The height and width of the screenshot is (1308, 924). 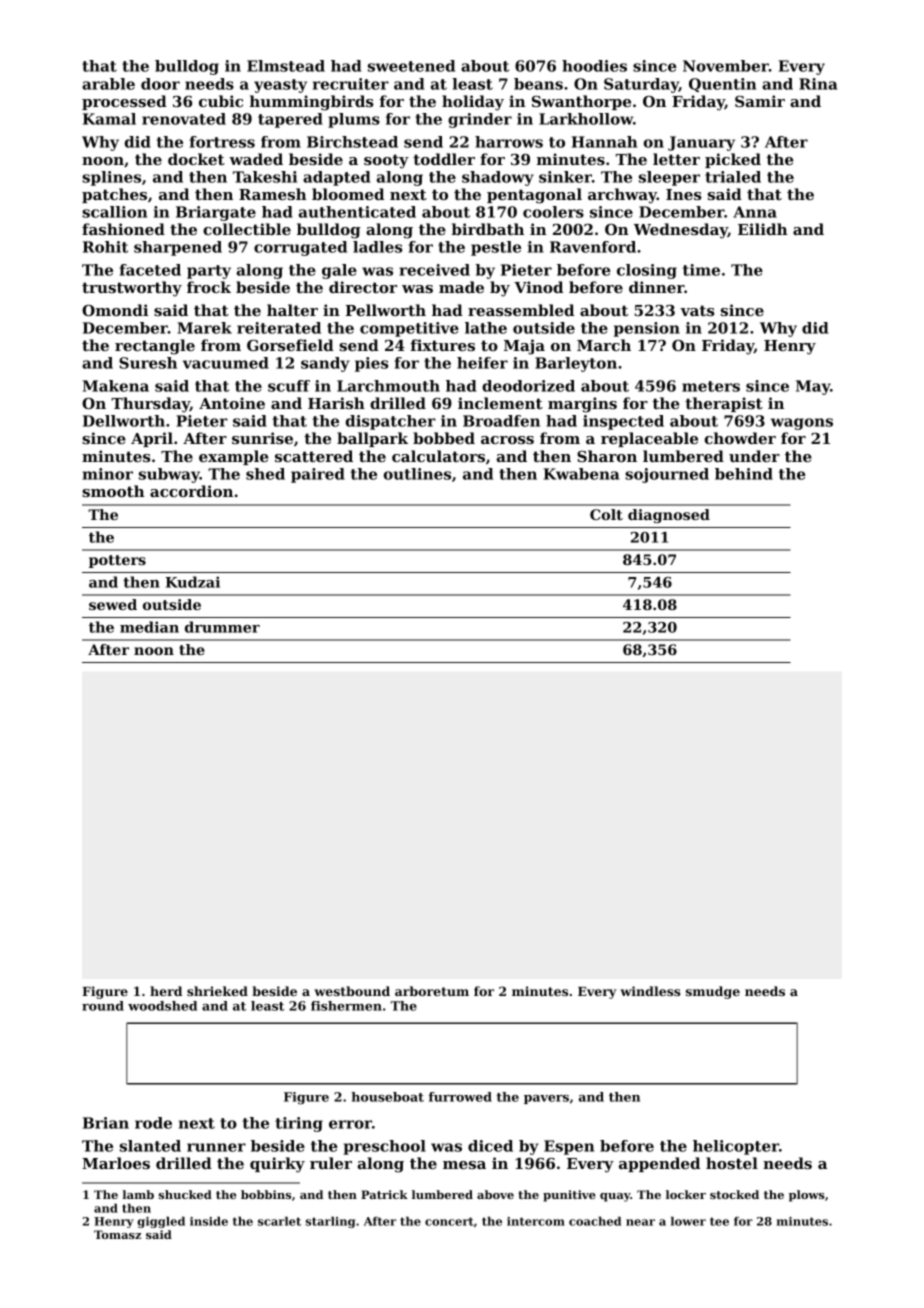 What do you see at coordinates (719, 1221) in the screenshot?
I see `tee` at bounding box center [719, 1221].
